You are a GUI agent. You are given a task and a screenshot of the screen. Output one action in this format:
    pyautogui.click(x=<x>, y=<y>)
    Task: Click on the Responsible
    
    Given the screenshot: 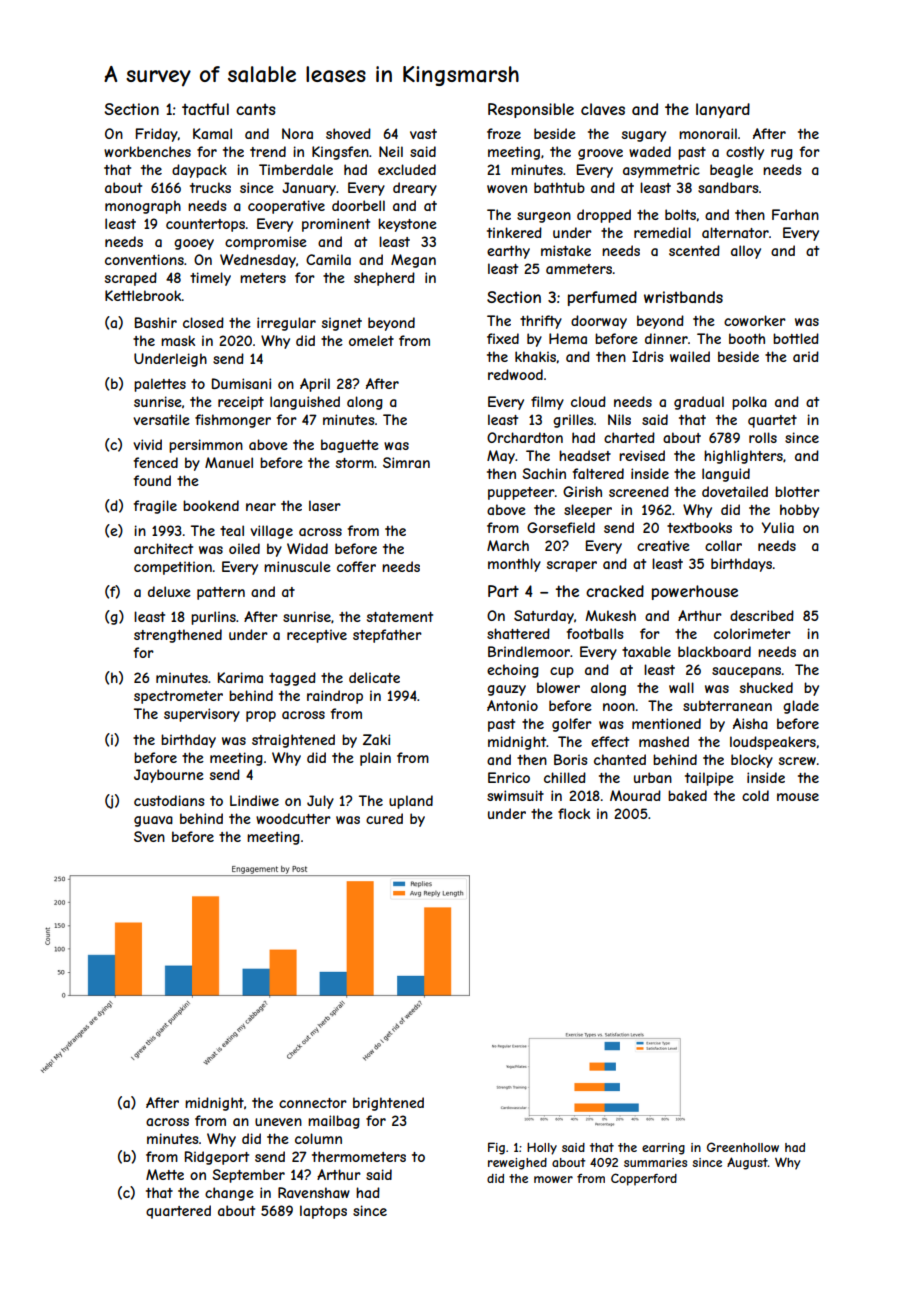 What is the action you would take?
    pyautogui.click(x=531, y=110)
